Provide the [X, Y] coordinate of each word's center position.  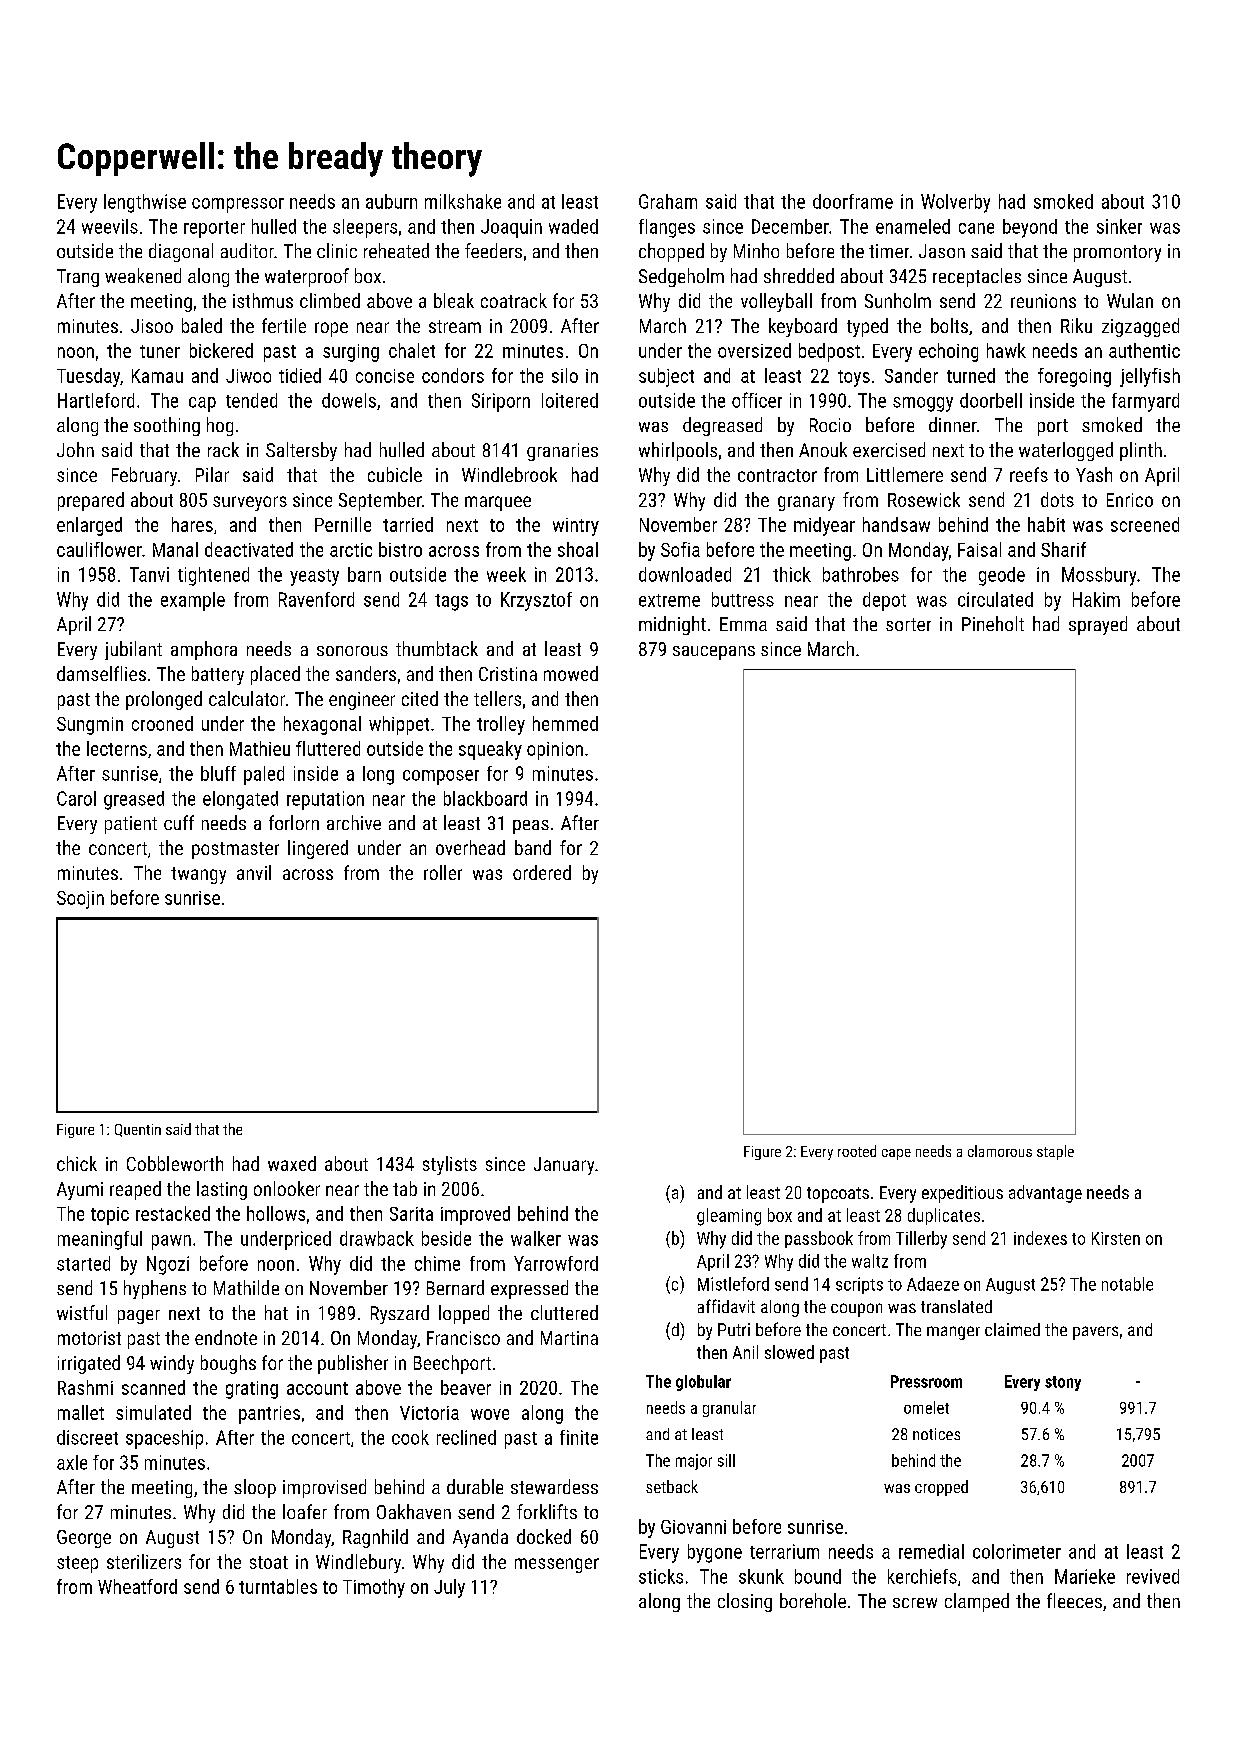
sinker [1119, 226]
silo [565, 375]
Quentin [138, 1130]
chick [77, 1163]
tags [451, 602]
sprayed [1098, 625]
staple [1055, 1152]
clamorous [1000, 1151]
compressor [238, 205]
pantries [269, 1415]
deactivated [249, 549]
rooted [857, 1151]
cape [896, 1154]
